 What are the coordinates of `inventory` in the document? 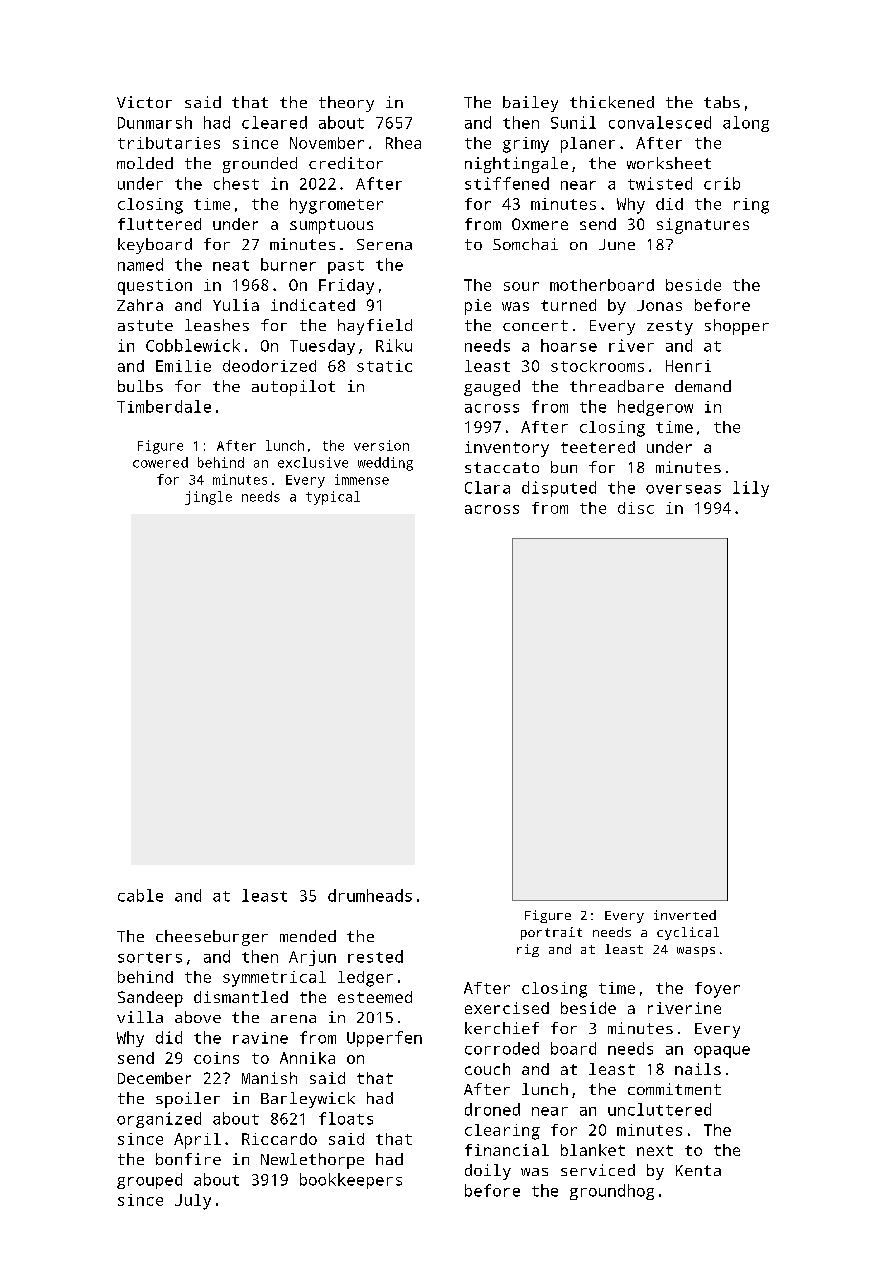 It's located at (507, 449).
